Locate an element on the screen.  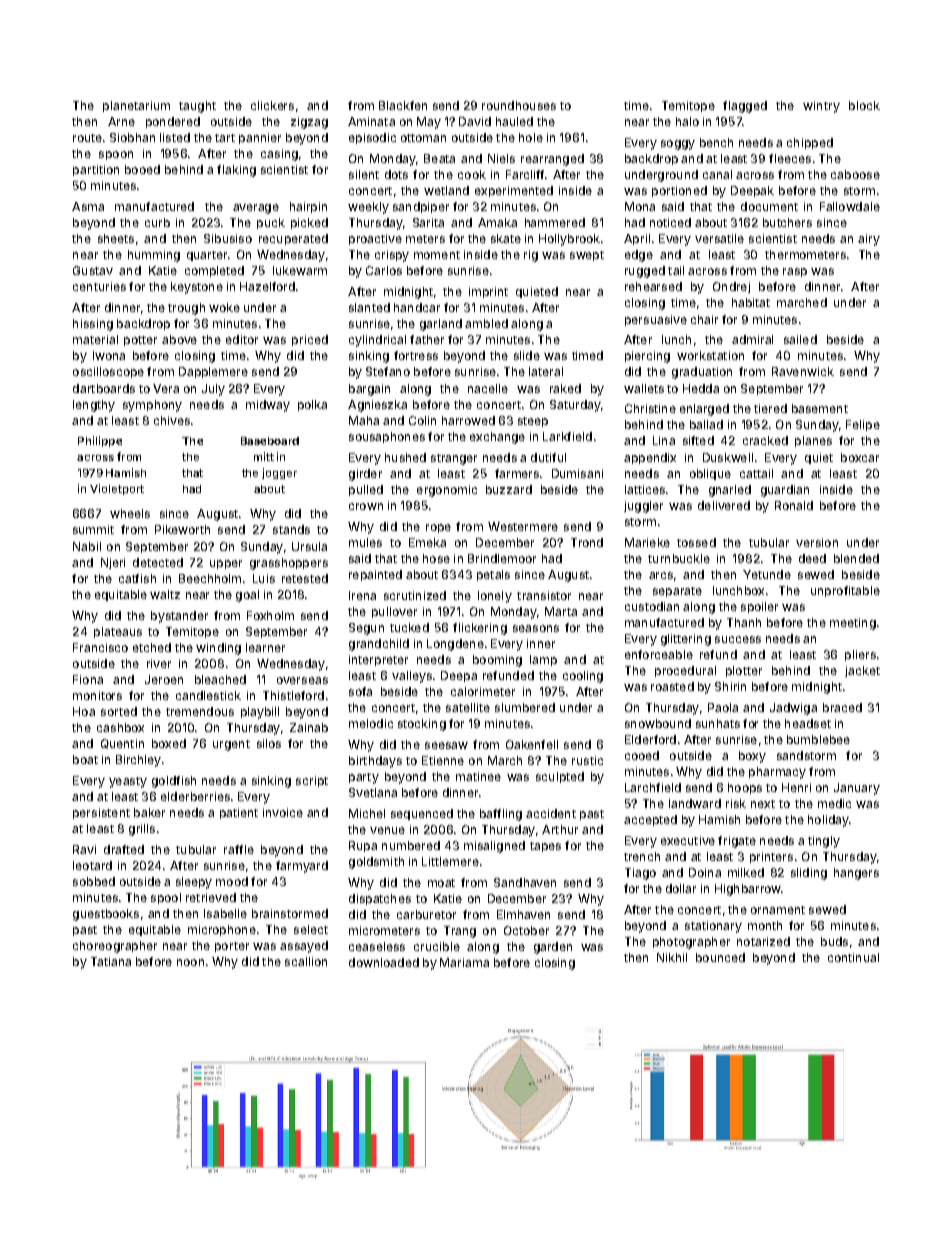
separate is located at coordinates (677, 592).
